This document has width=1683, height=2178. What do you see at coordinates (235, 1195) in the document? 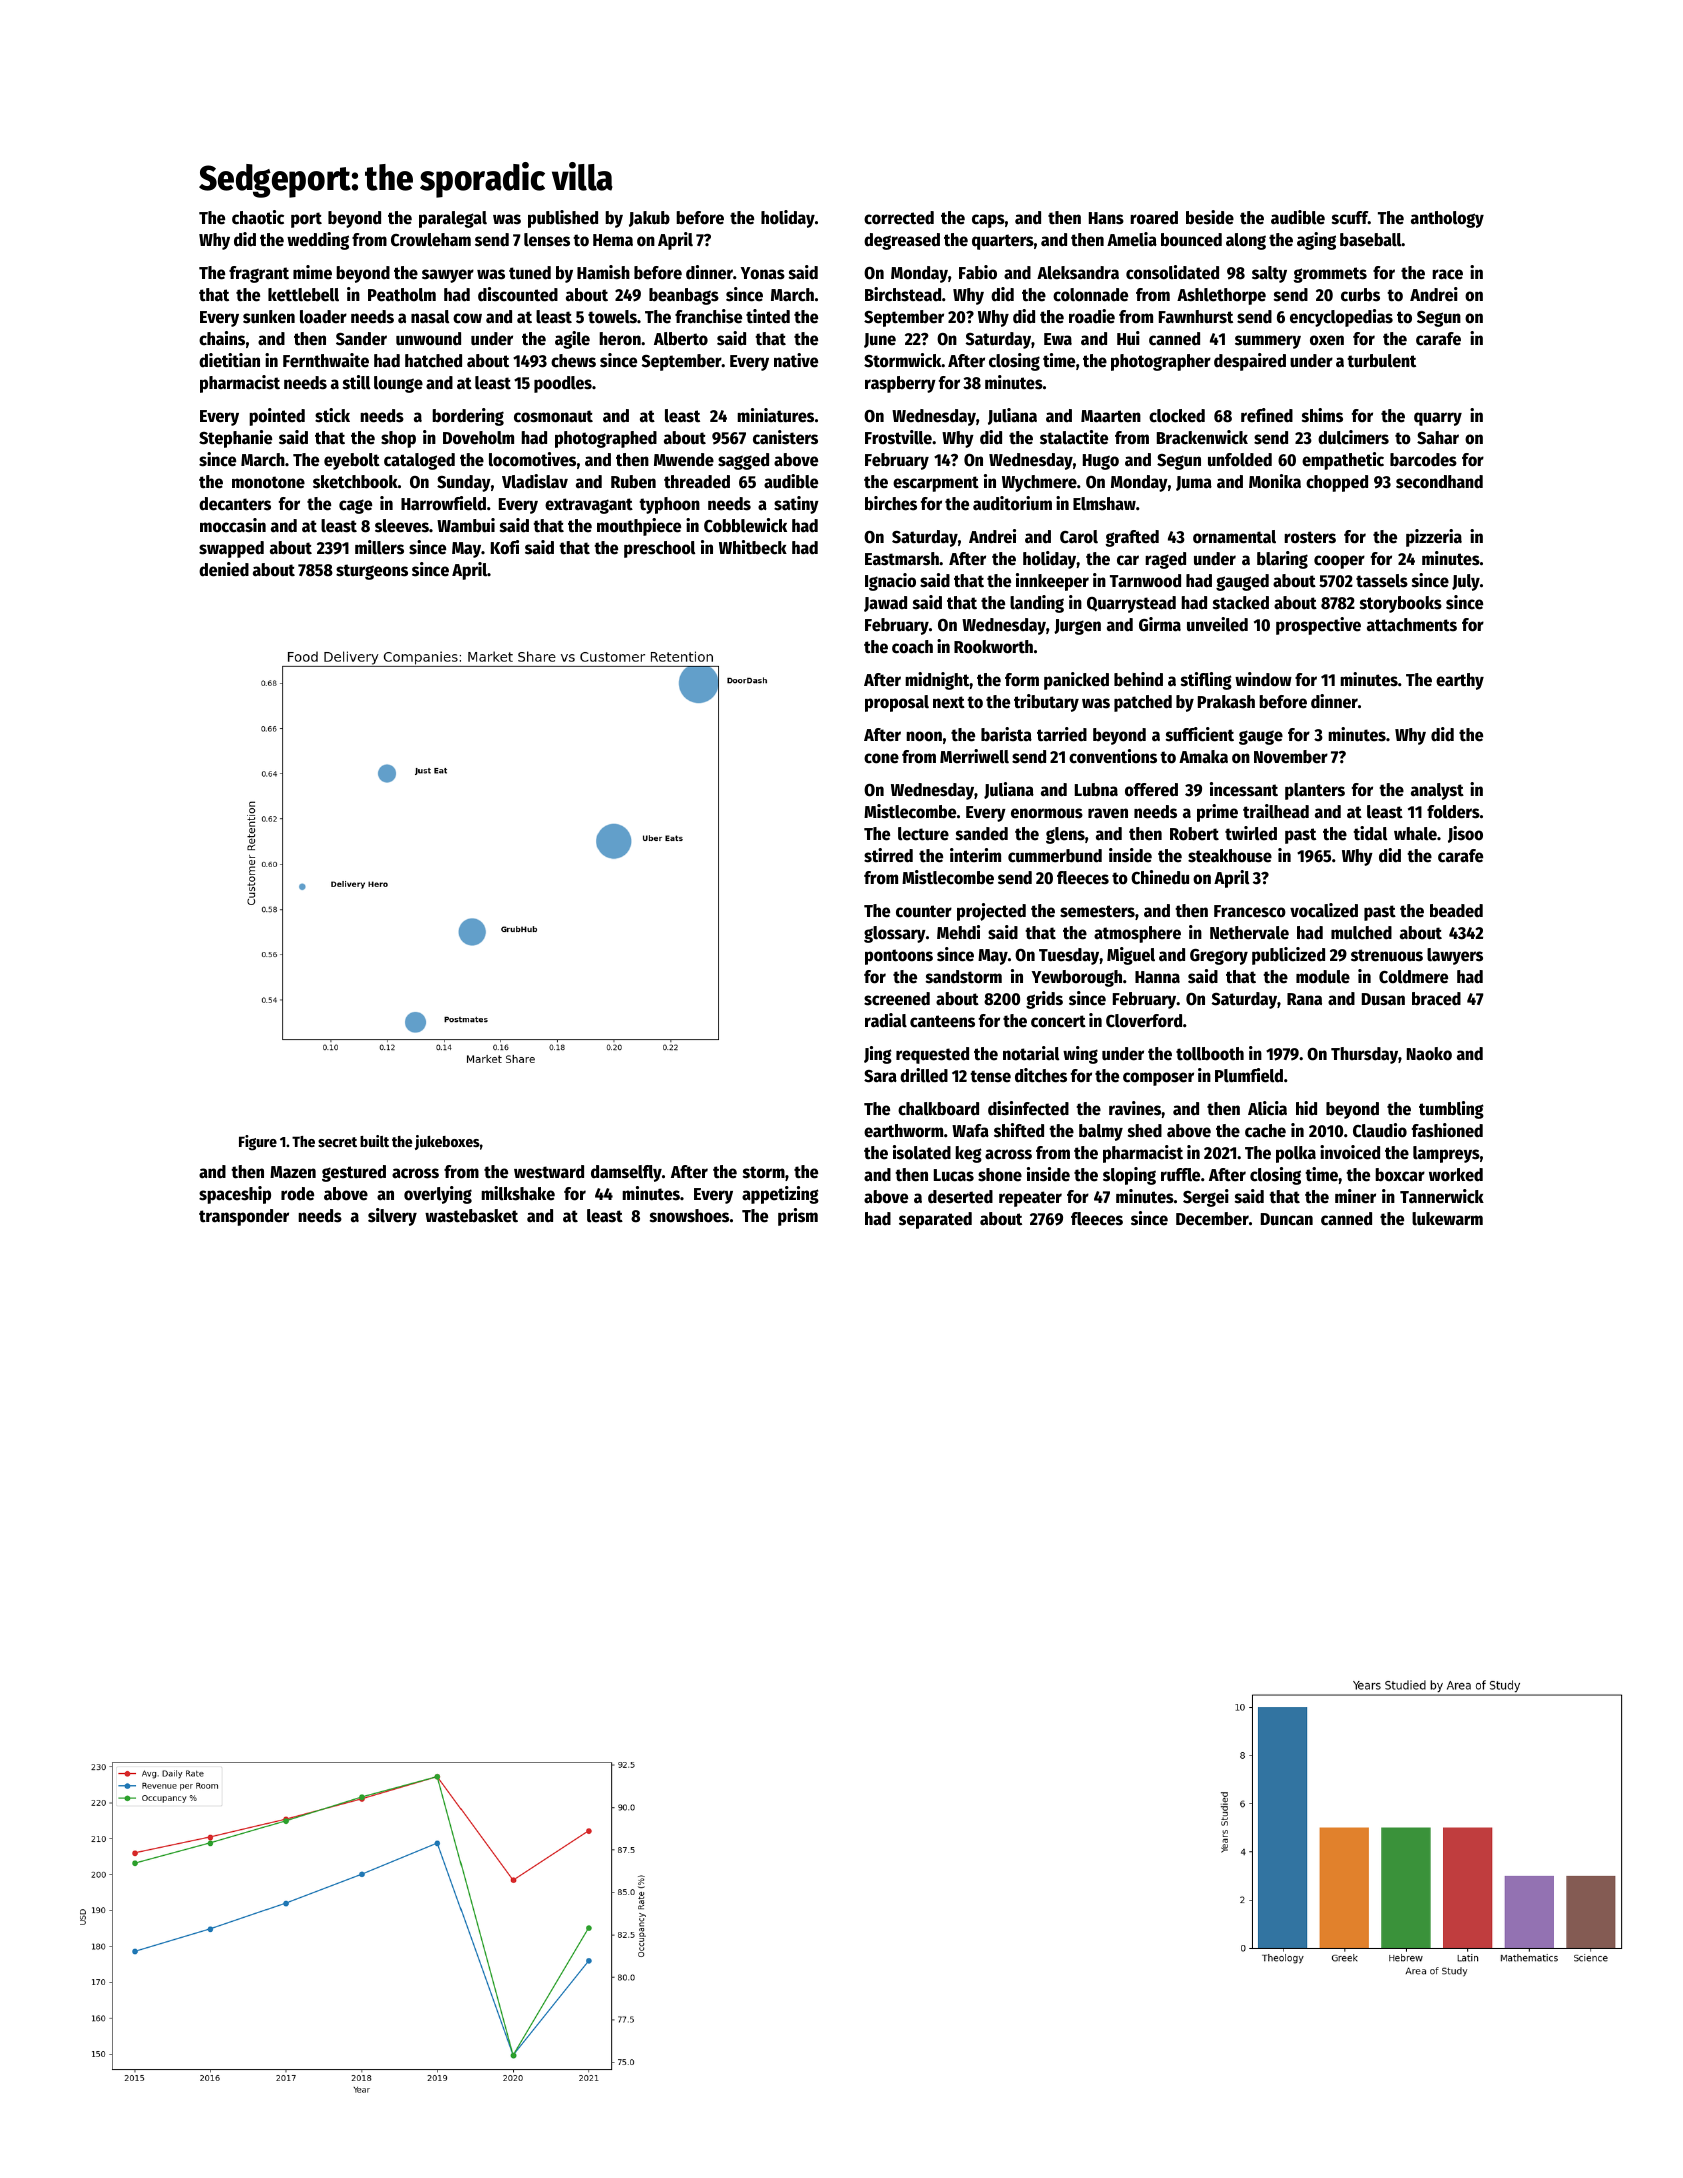
I see `spaceship` at bounding box center [235, 1195].
